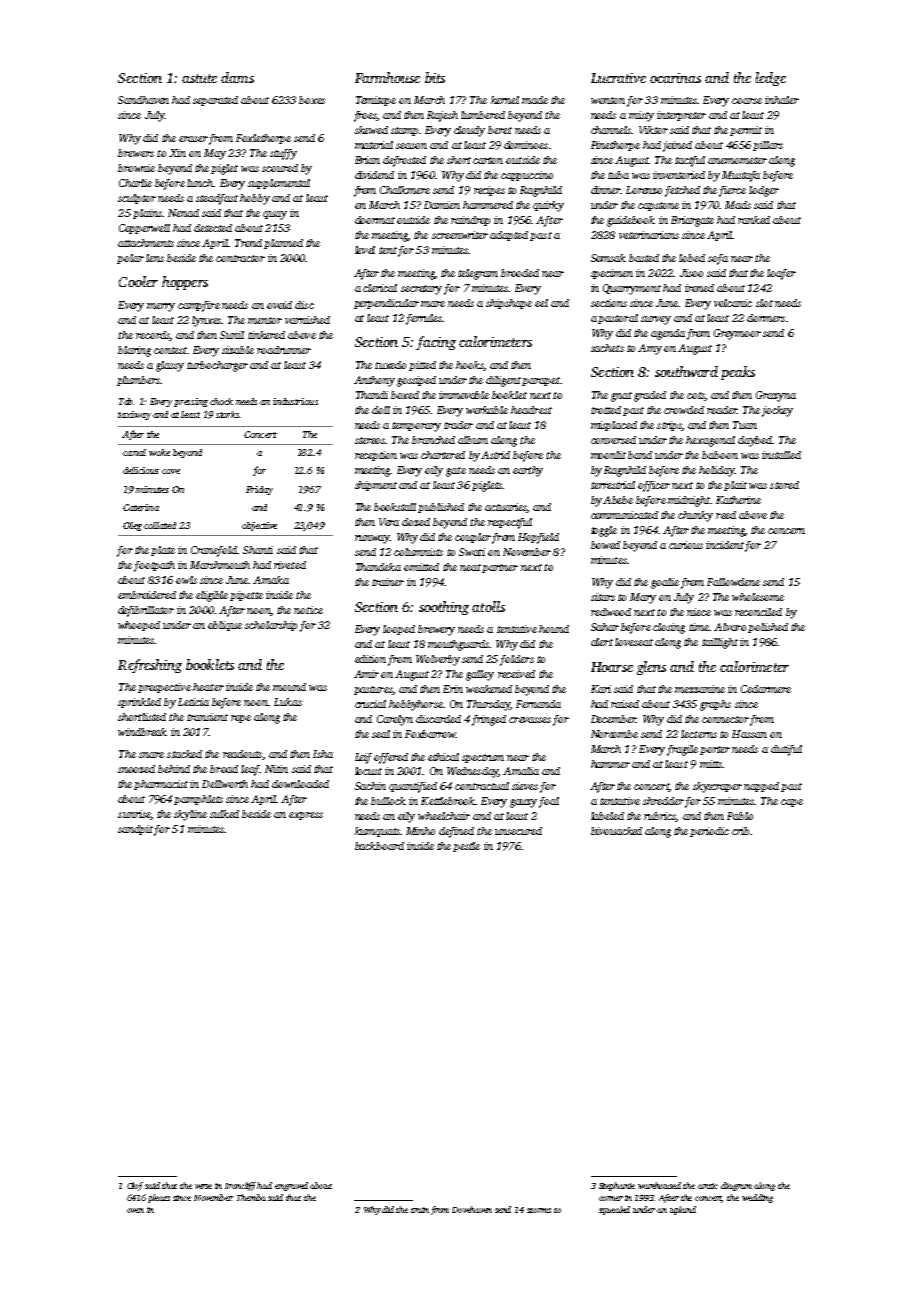 The image size is (924, 1308). I want to click on dozed, so click(416, 522).
